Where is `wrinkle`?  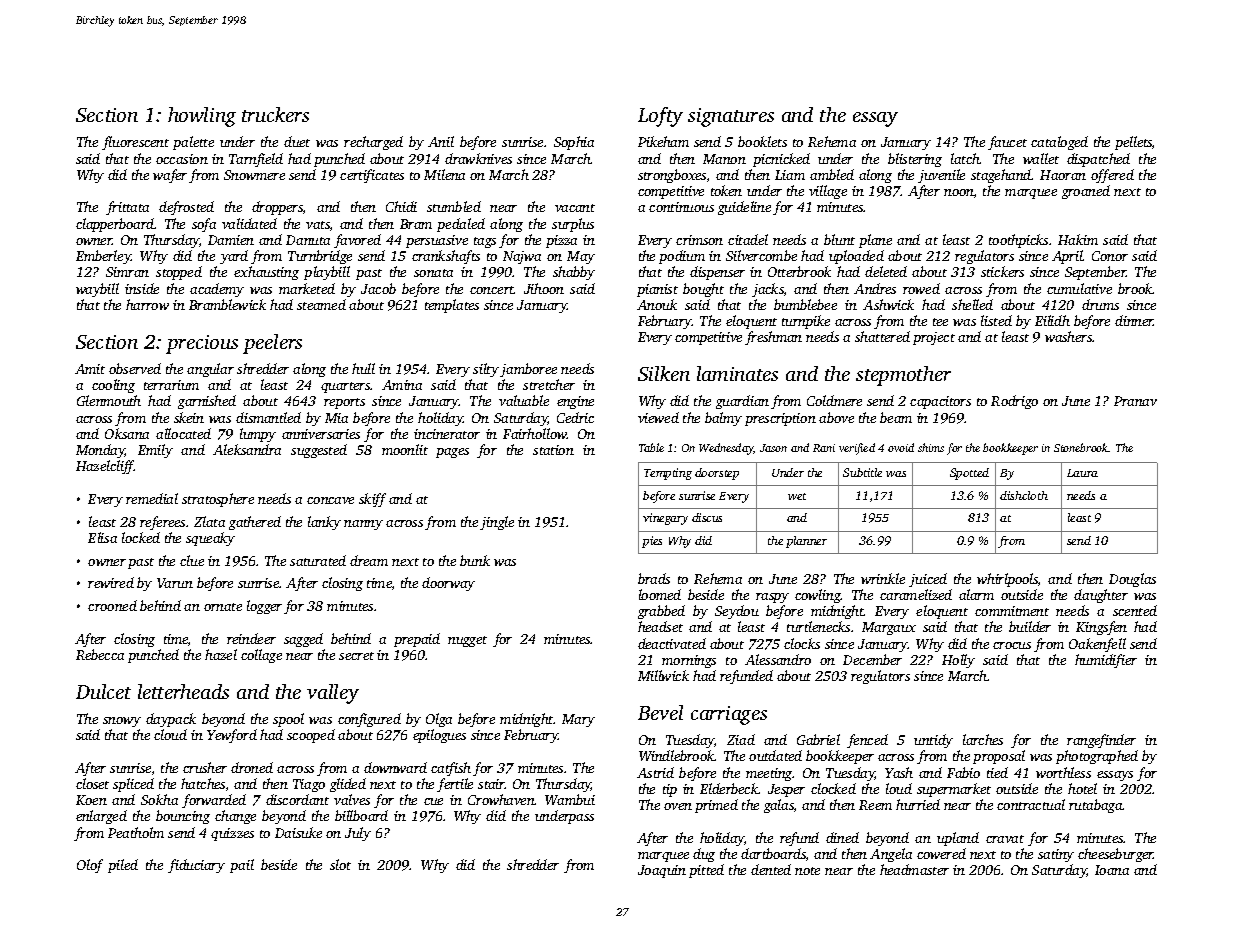
wrinkle is located at coordinates (883, 578).
